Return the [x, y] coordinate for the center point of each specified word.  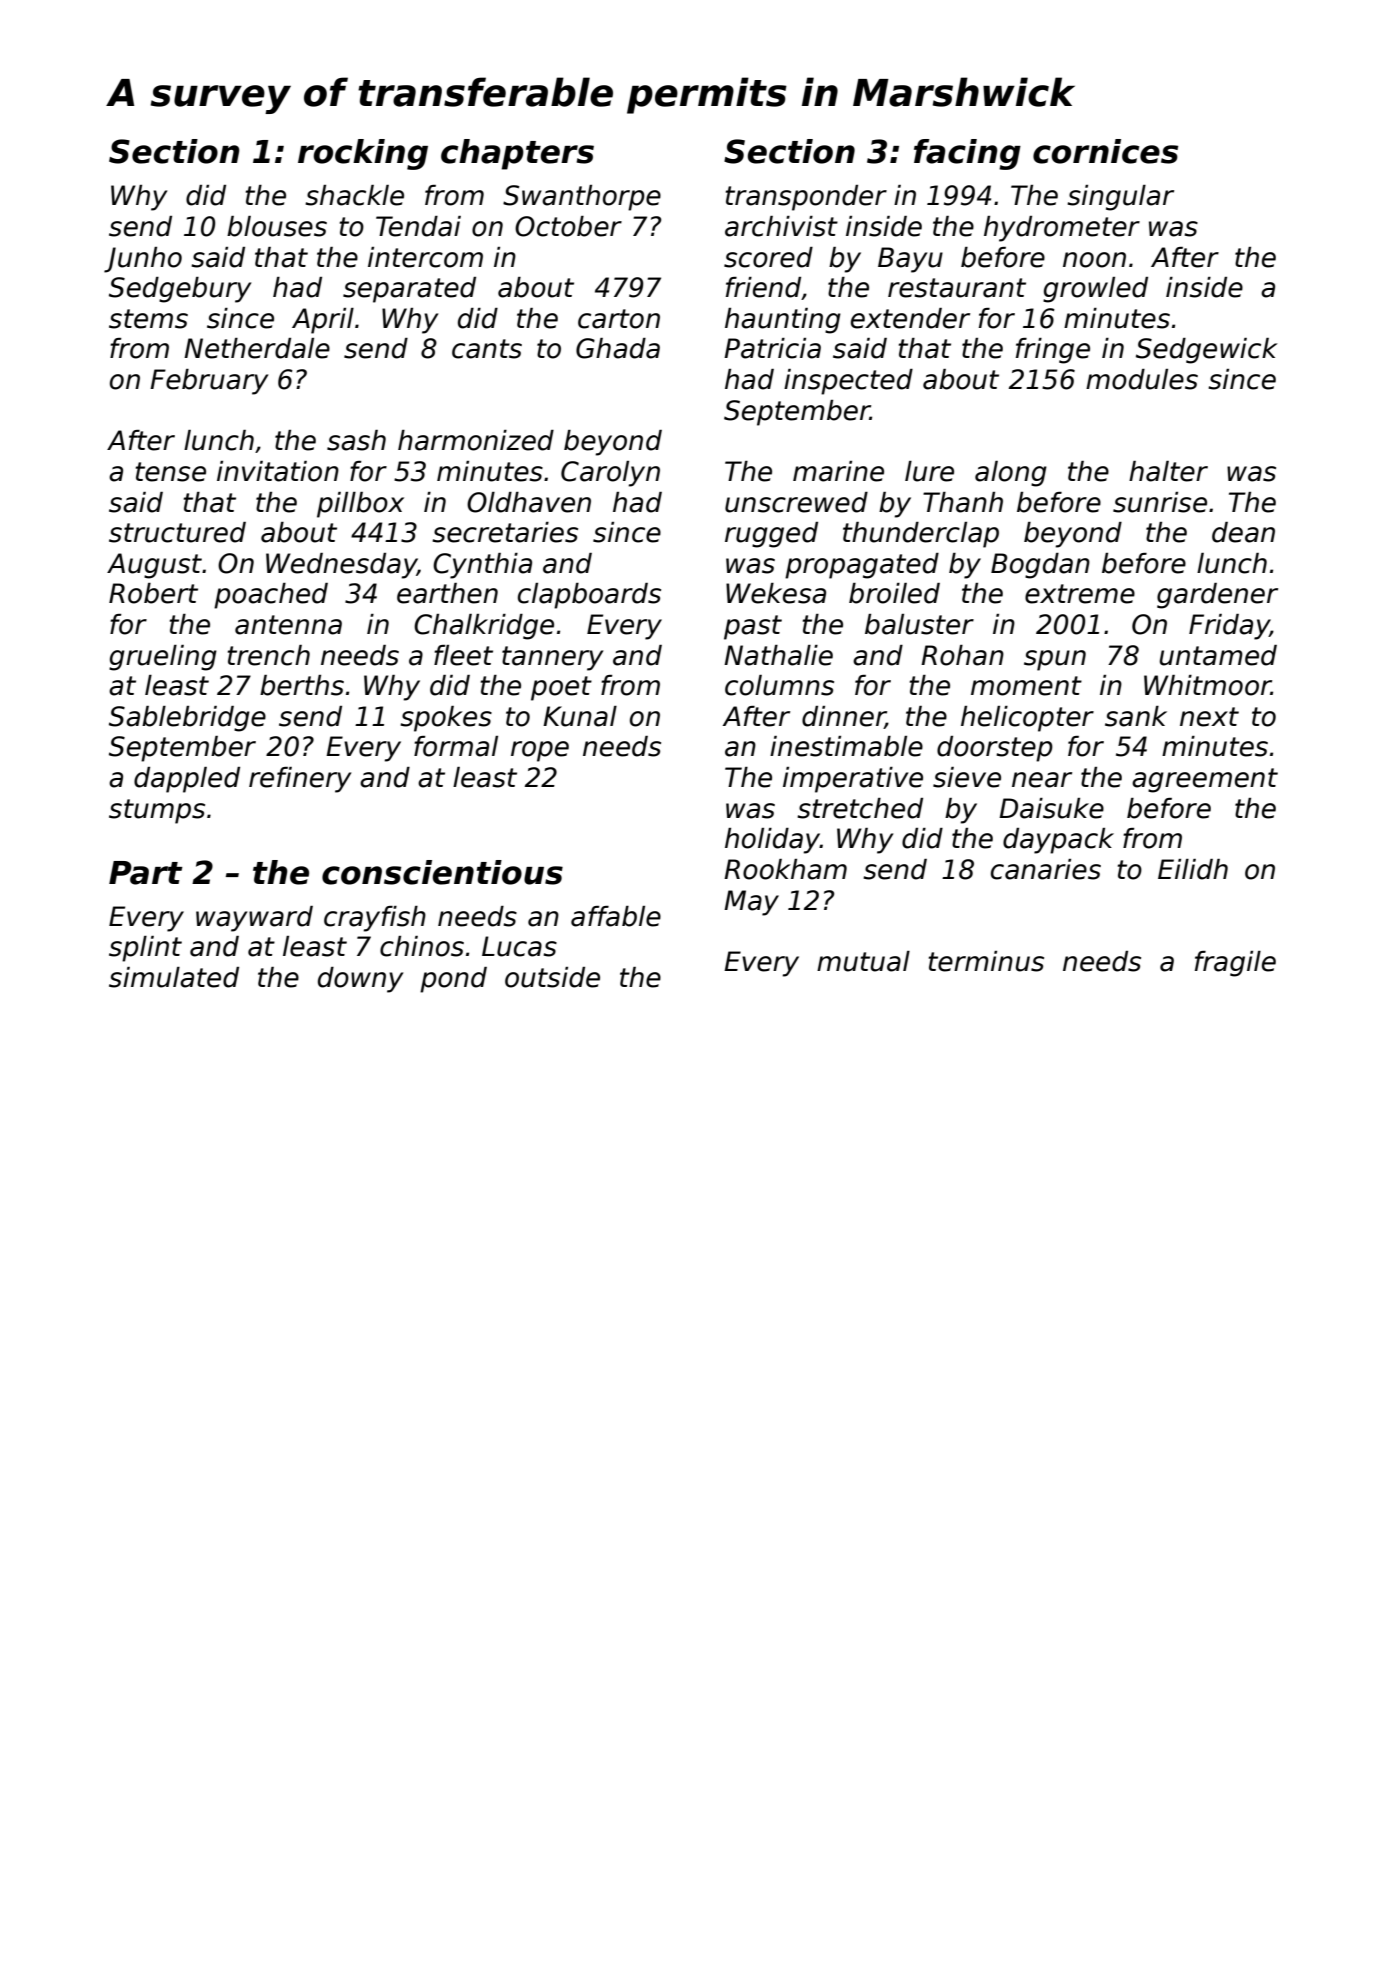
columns [779, 685]
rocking [363, 154]
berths [302, 685]
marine [838, 471]
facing [967, 154]
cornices [1105, 151]
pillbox [360, 505]
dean [1243, 532]
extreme [1080, 594]
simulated [174, 977]
